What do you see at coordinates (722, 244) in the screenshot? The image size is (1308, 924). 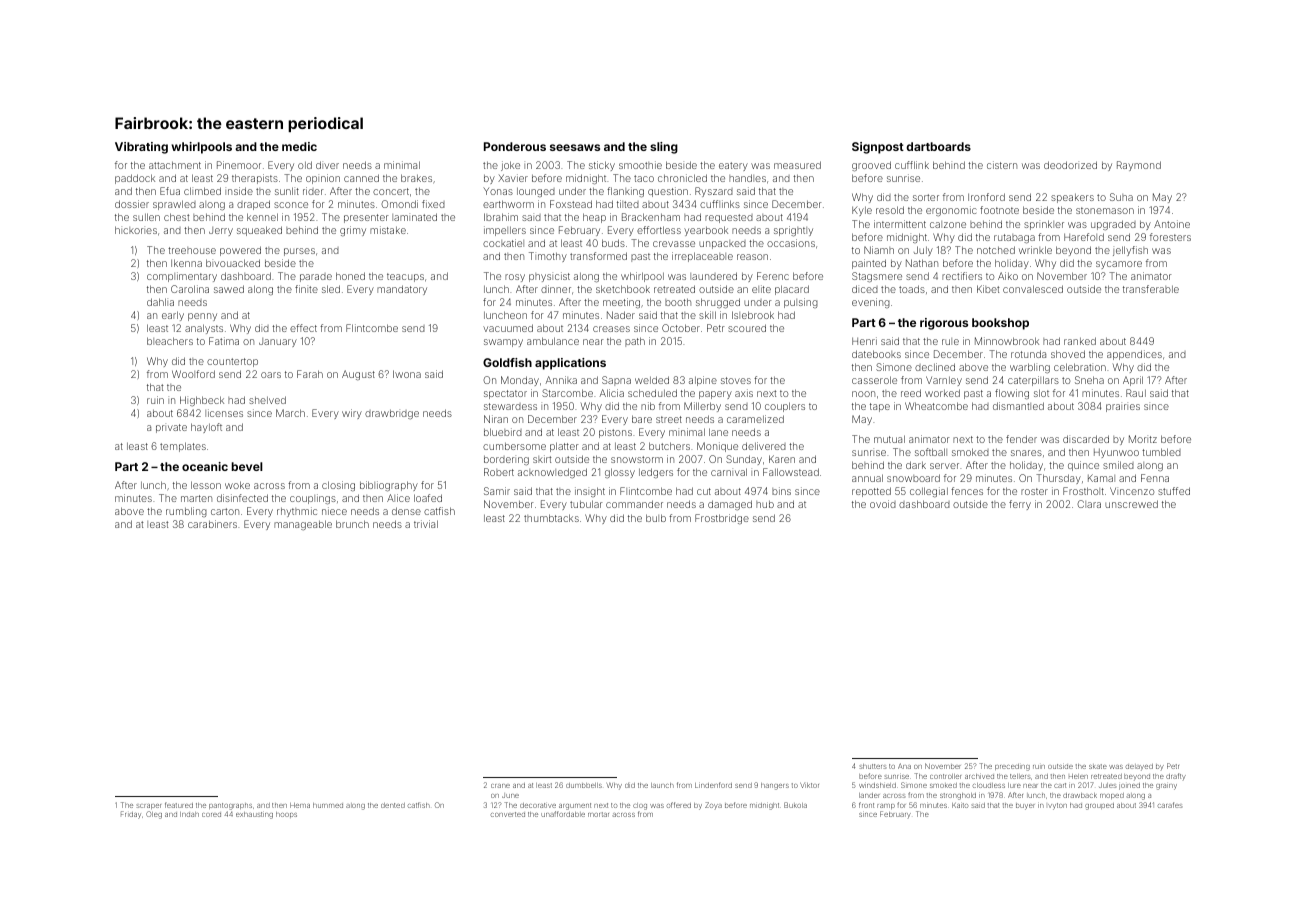 I see `unpacked` at bounding box center [722, 244].
